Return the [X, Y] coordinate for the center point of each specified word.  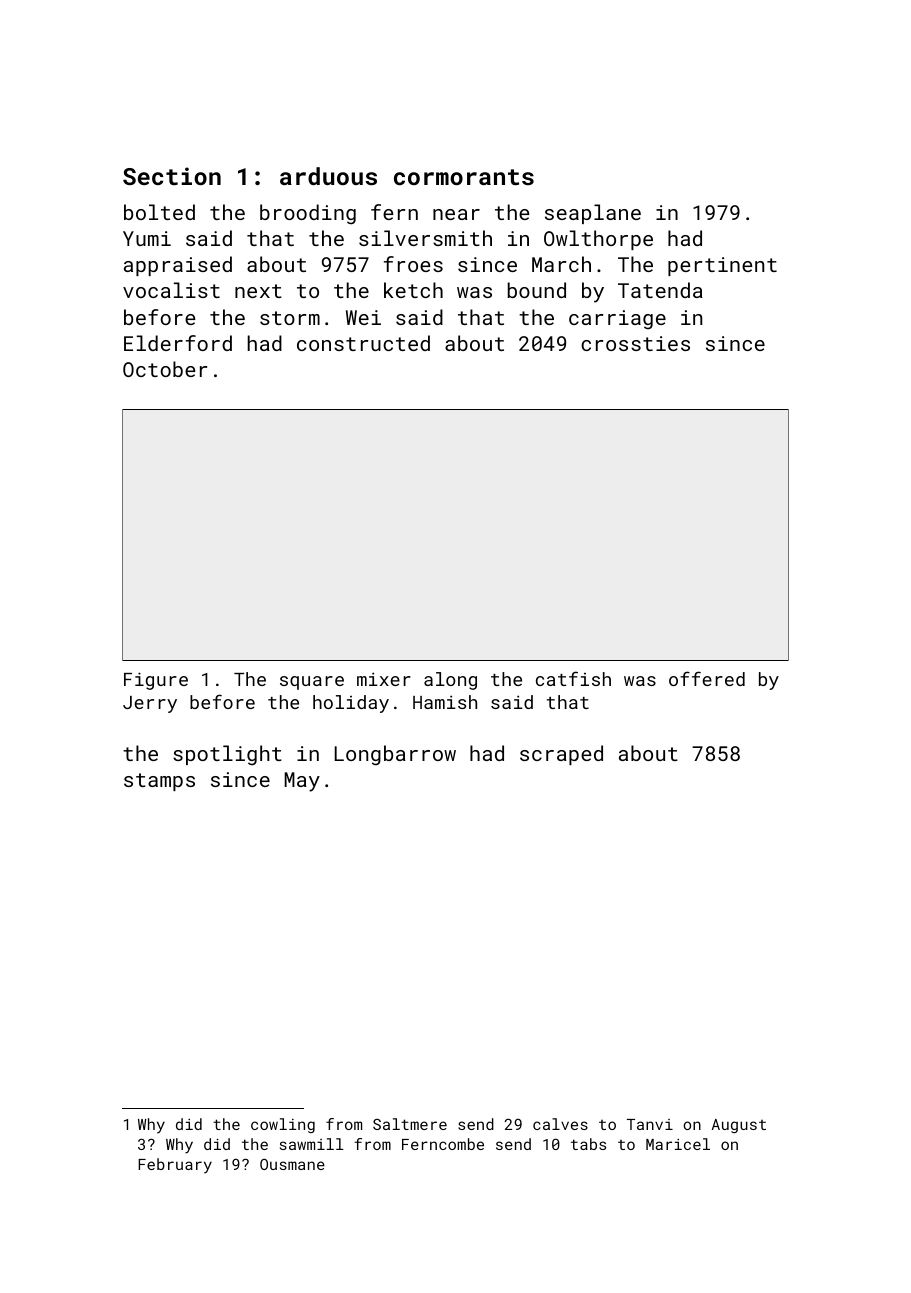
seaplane [593, 214]
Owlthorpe [598, 240]
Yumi [147, 238]
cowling [283, 1125]
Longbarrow [395, 755]
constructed [363, 343]
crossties [635, 343]
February [175, 1166]
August [739, 1126]
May [302, 782]
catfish [573, 678]
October [165, 369]
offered [707, 678]
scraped [561, 755]
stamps [159, 782]
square [312, 683]
